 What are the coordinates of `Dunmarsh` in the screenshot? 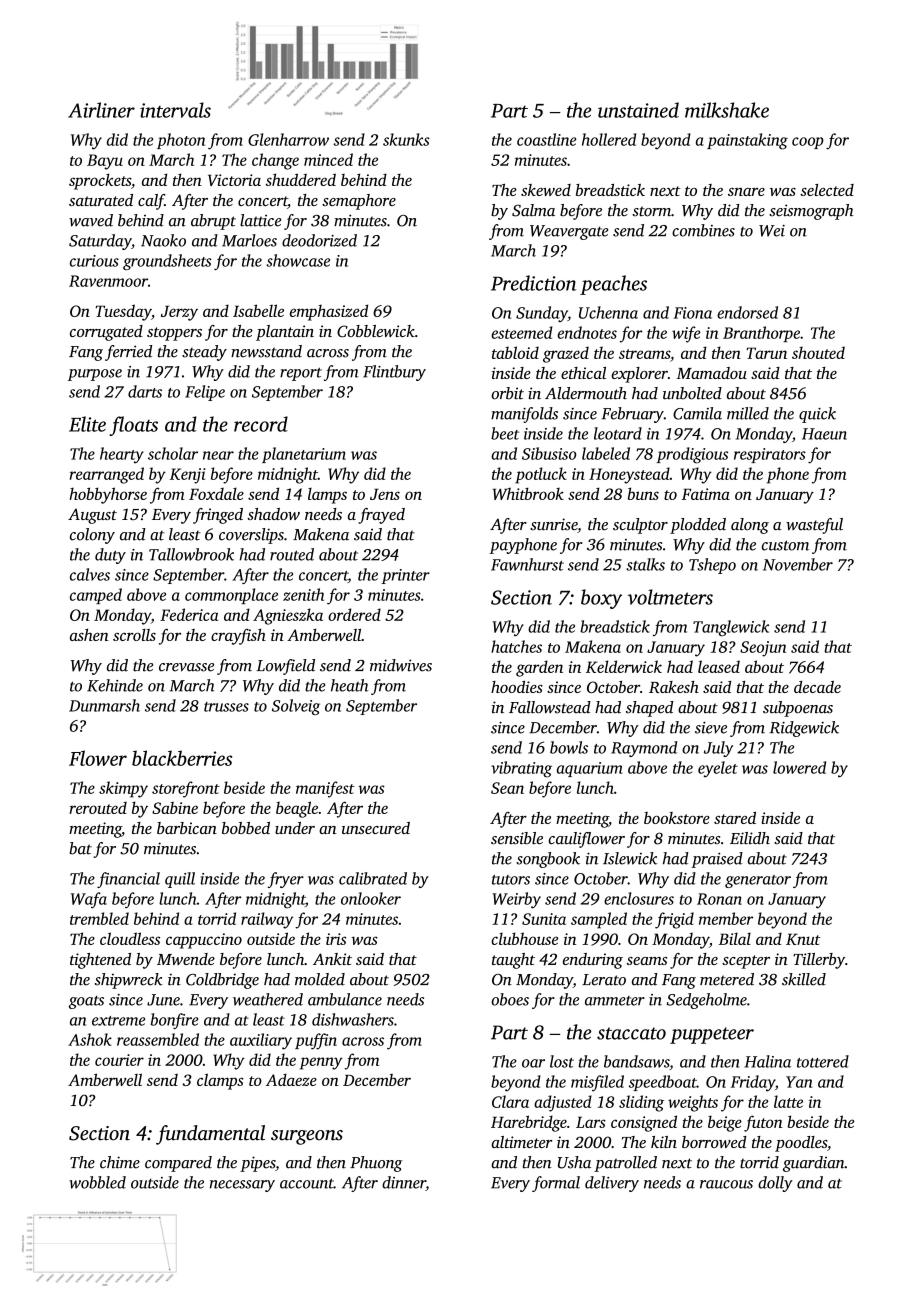 It's located at (104, 705).
